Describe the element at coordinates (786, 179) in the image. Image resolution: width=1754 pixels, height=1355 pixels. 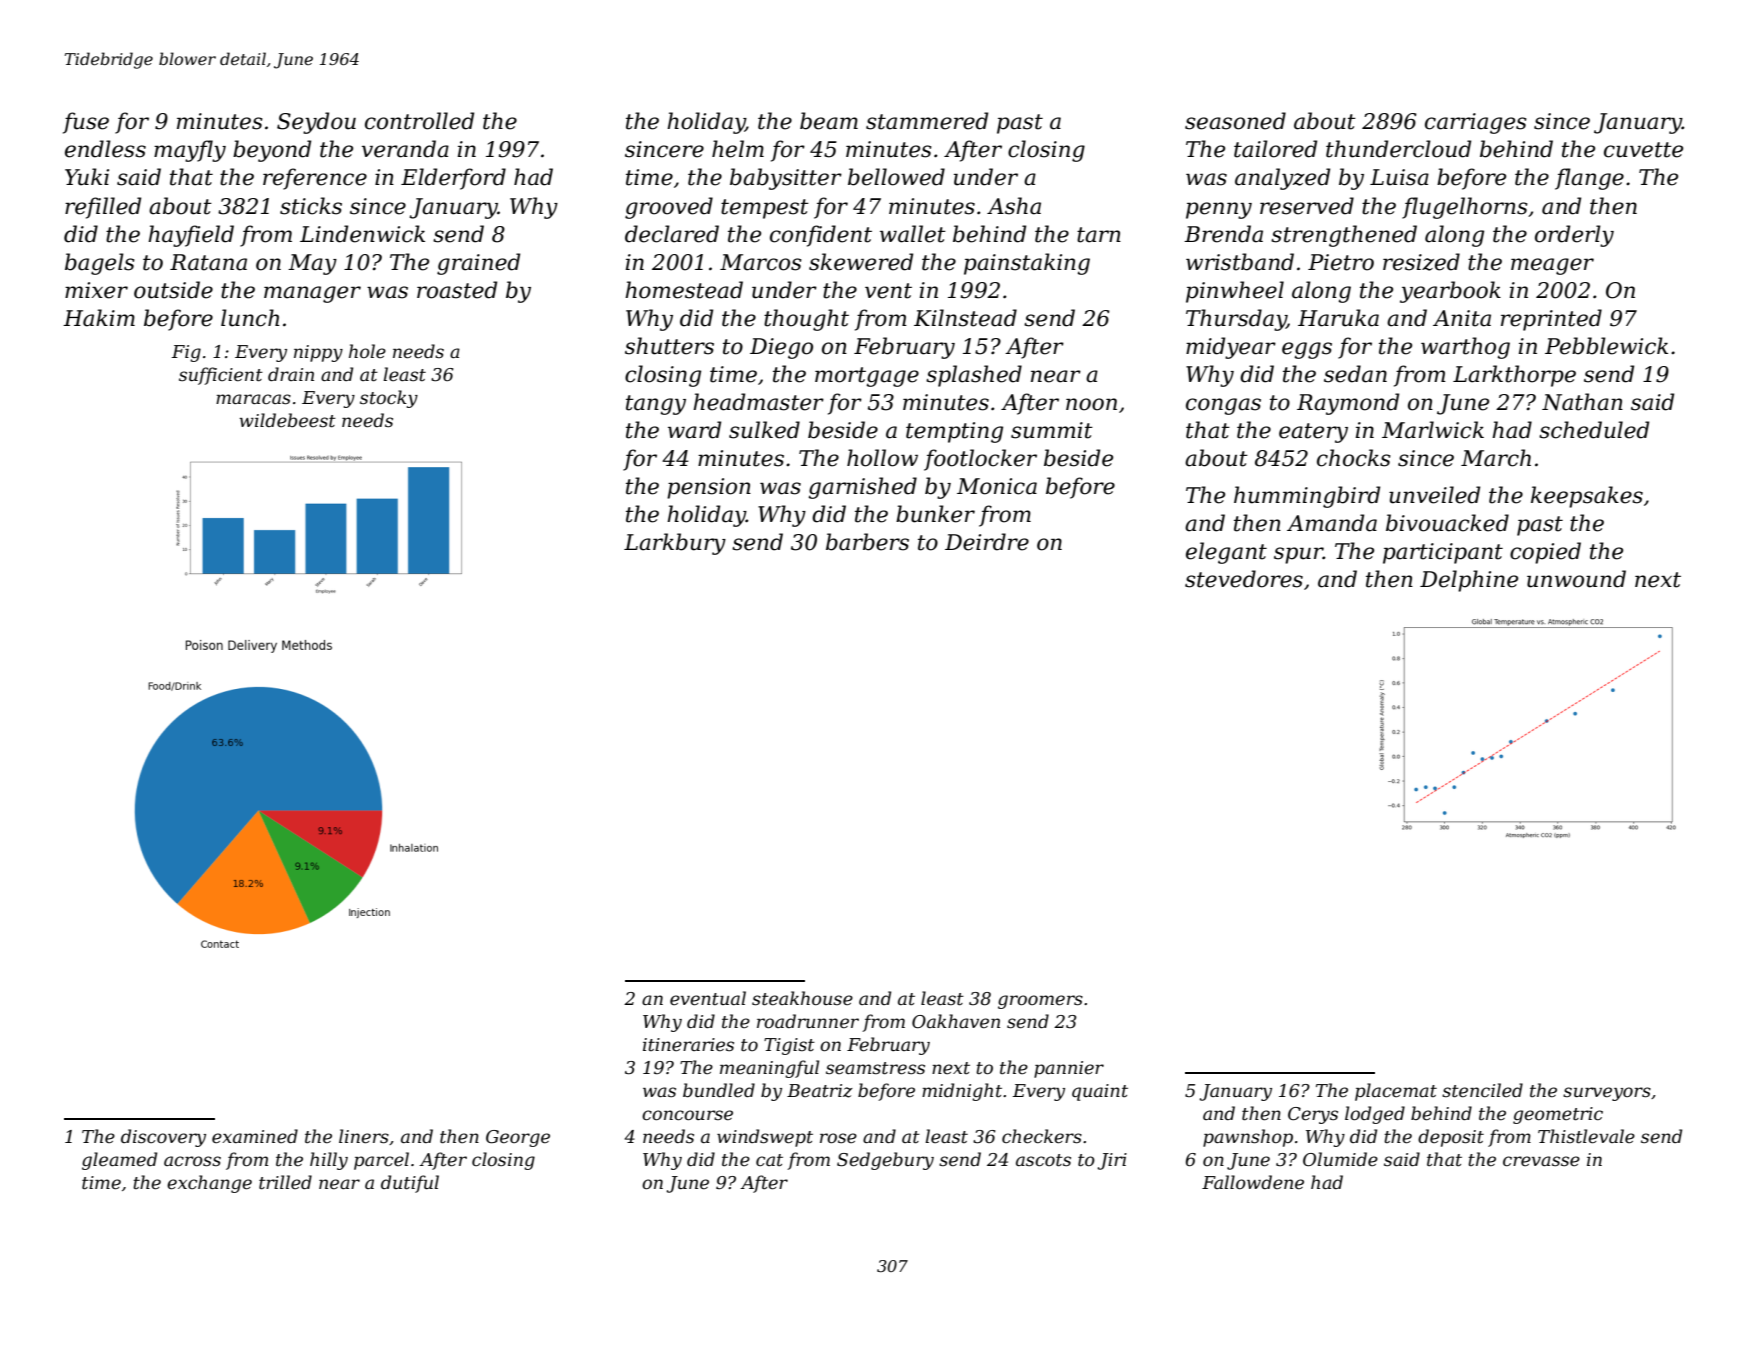
I see `babysitter` at that location.
